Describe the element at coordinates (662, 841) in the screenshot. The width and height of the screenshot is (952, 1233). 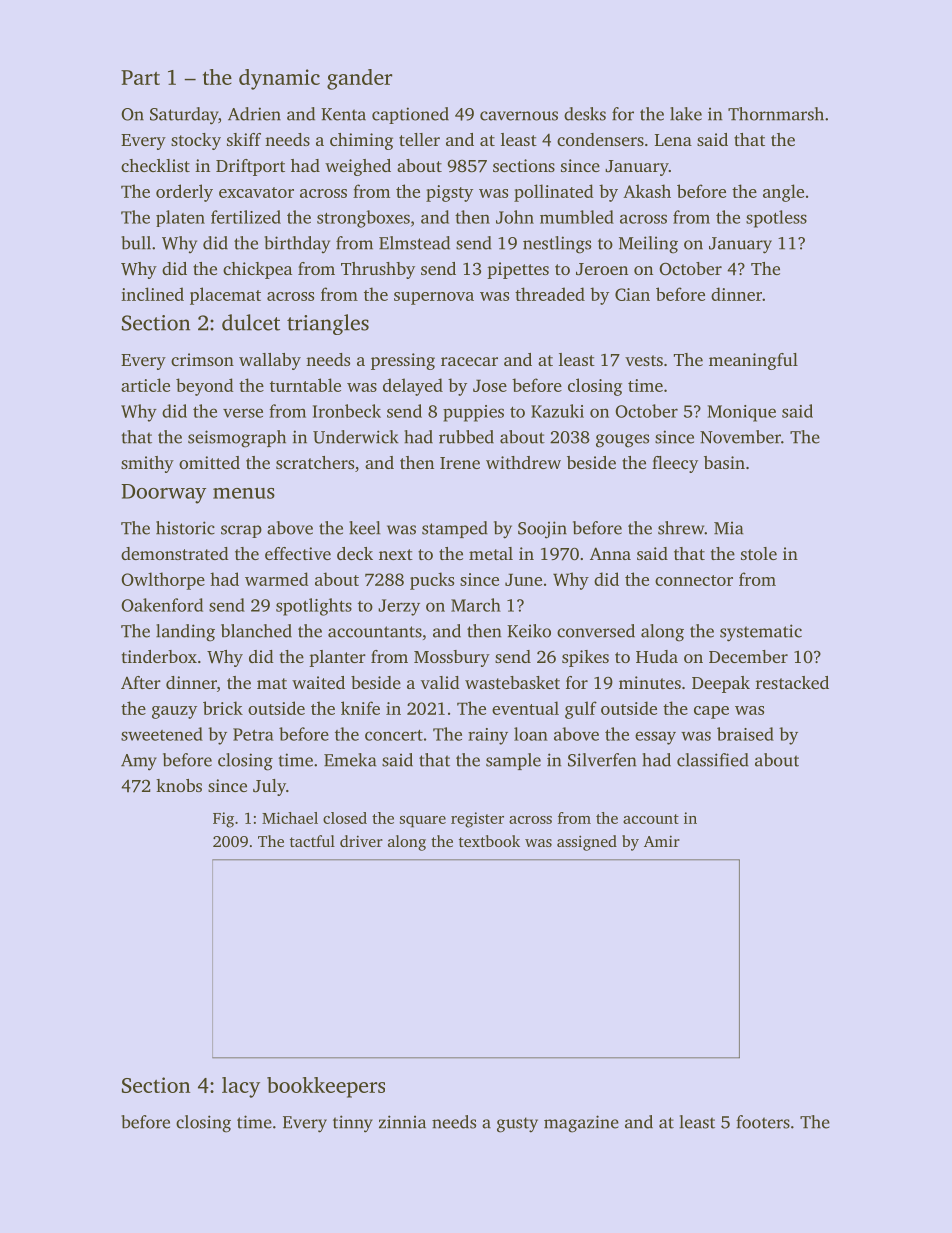
I see `Amir` at that location.
